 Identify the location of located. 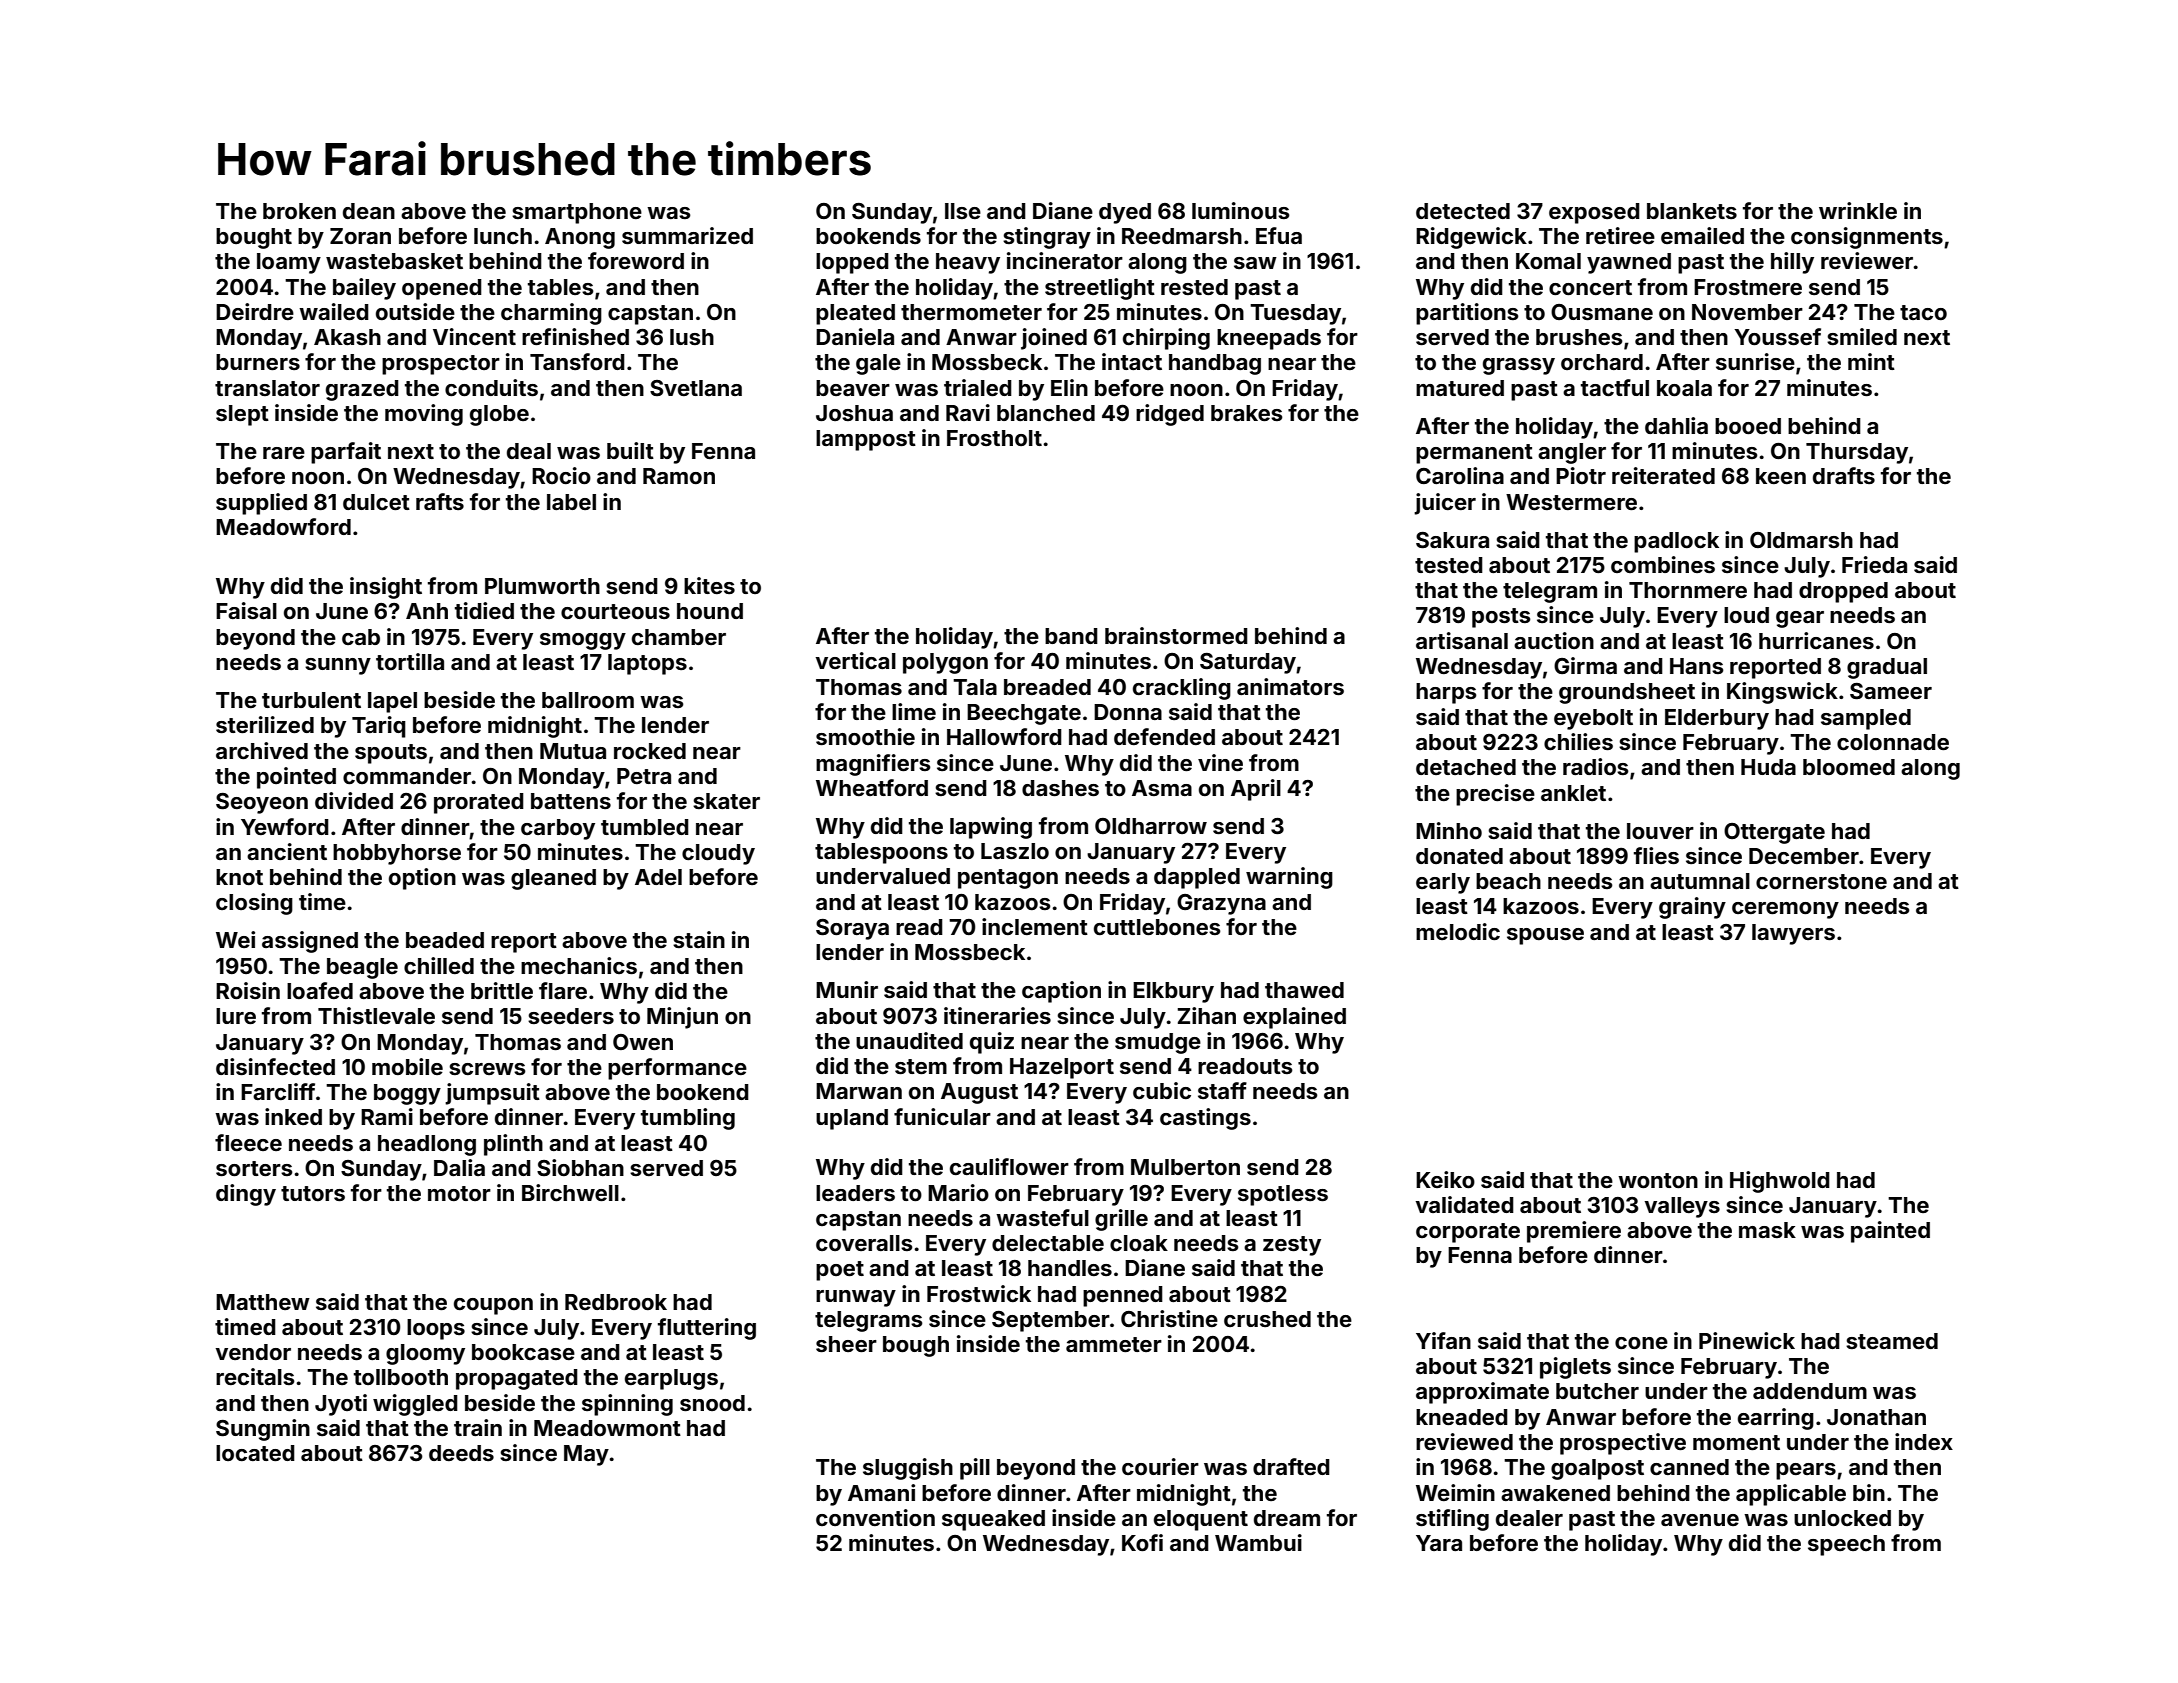
(255, 1453).
